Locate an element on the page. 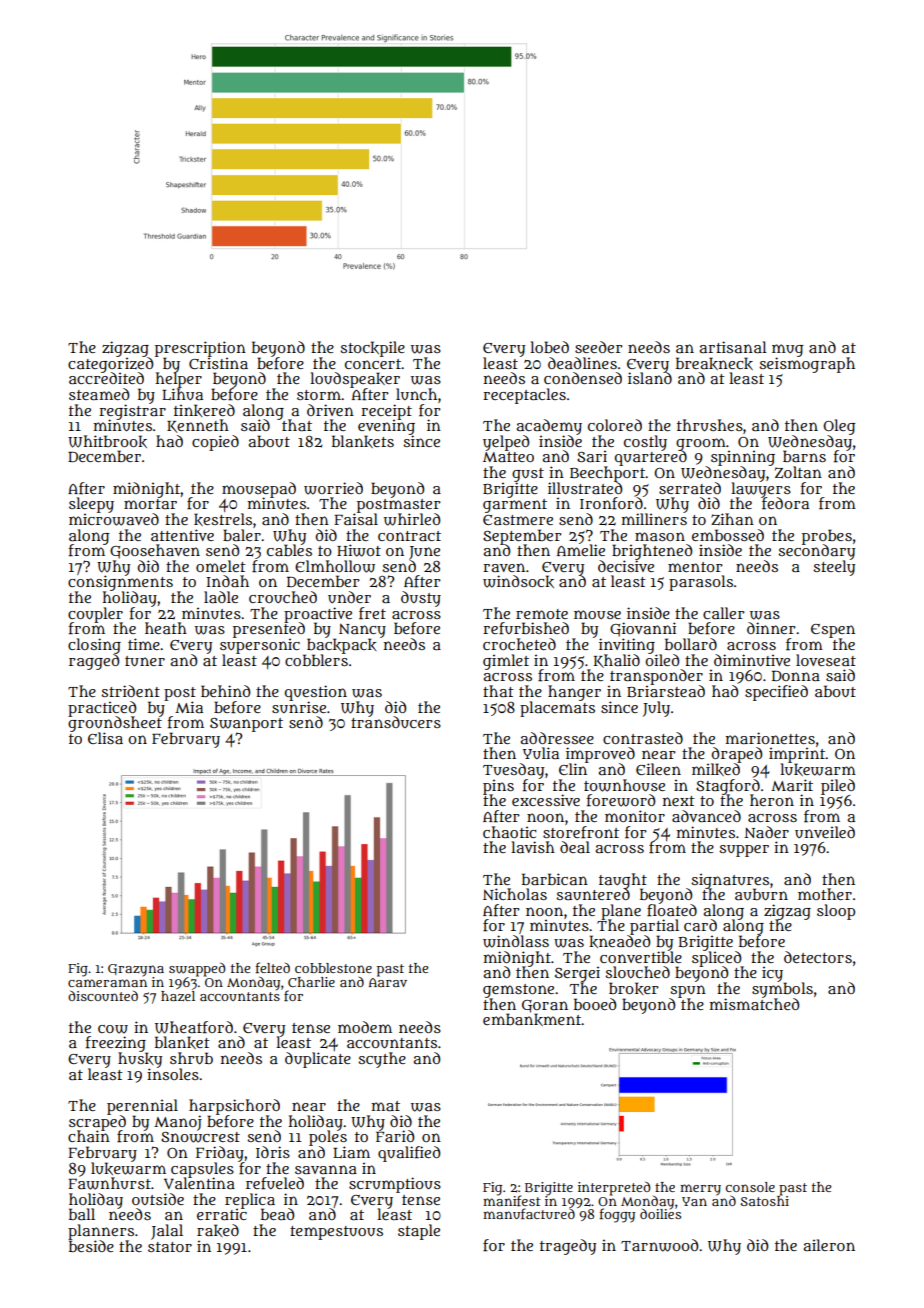 This document has width=924, height=1308. artisanal is located at coordinates (733, 347).
